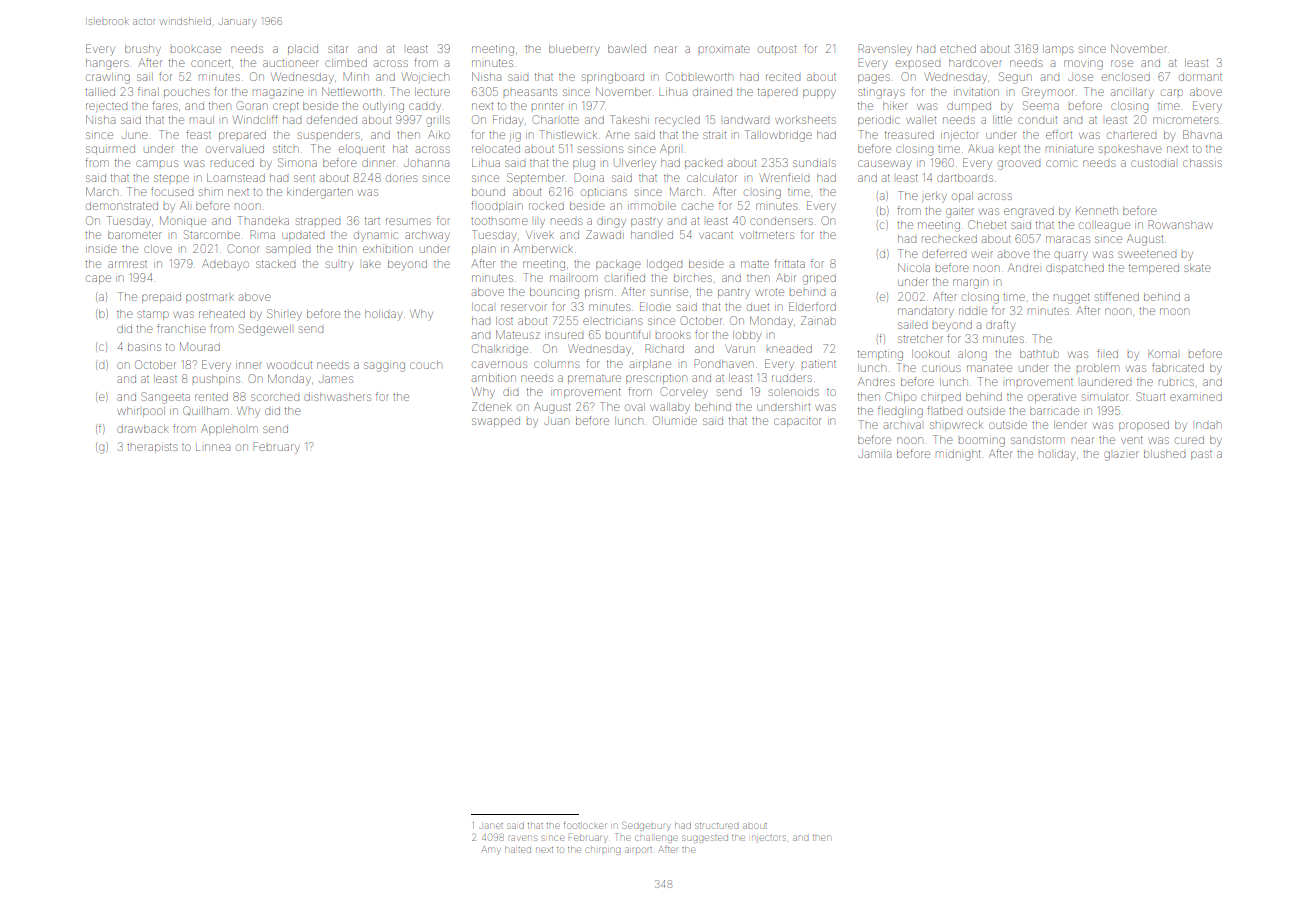 The width and height of the screenshot is (1308, 924). Describe the element at coordinates (675, 420) in the screenshot. I see `Olumide` at that location.
